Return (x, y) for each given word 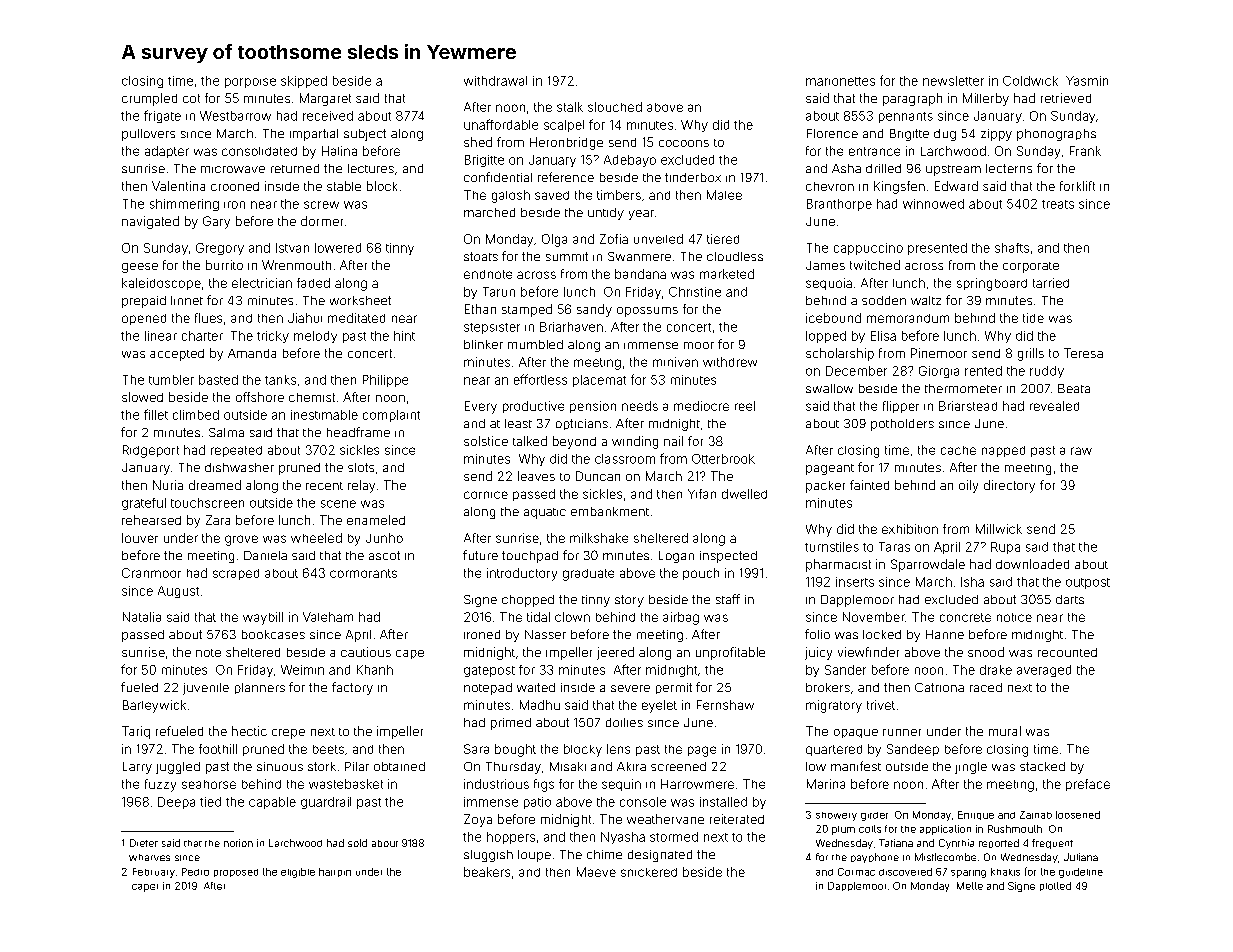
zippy (996, 135)
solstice (486, 441)
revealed (1054, 406)
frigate (162, 116)
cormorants (363, 573)
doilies (624, 722)
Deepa (176, 803)
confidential (498, 177)
